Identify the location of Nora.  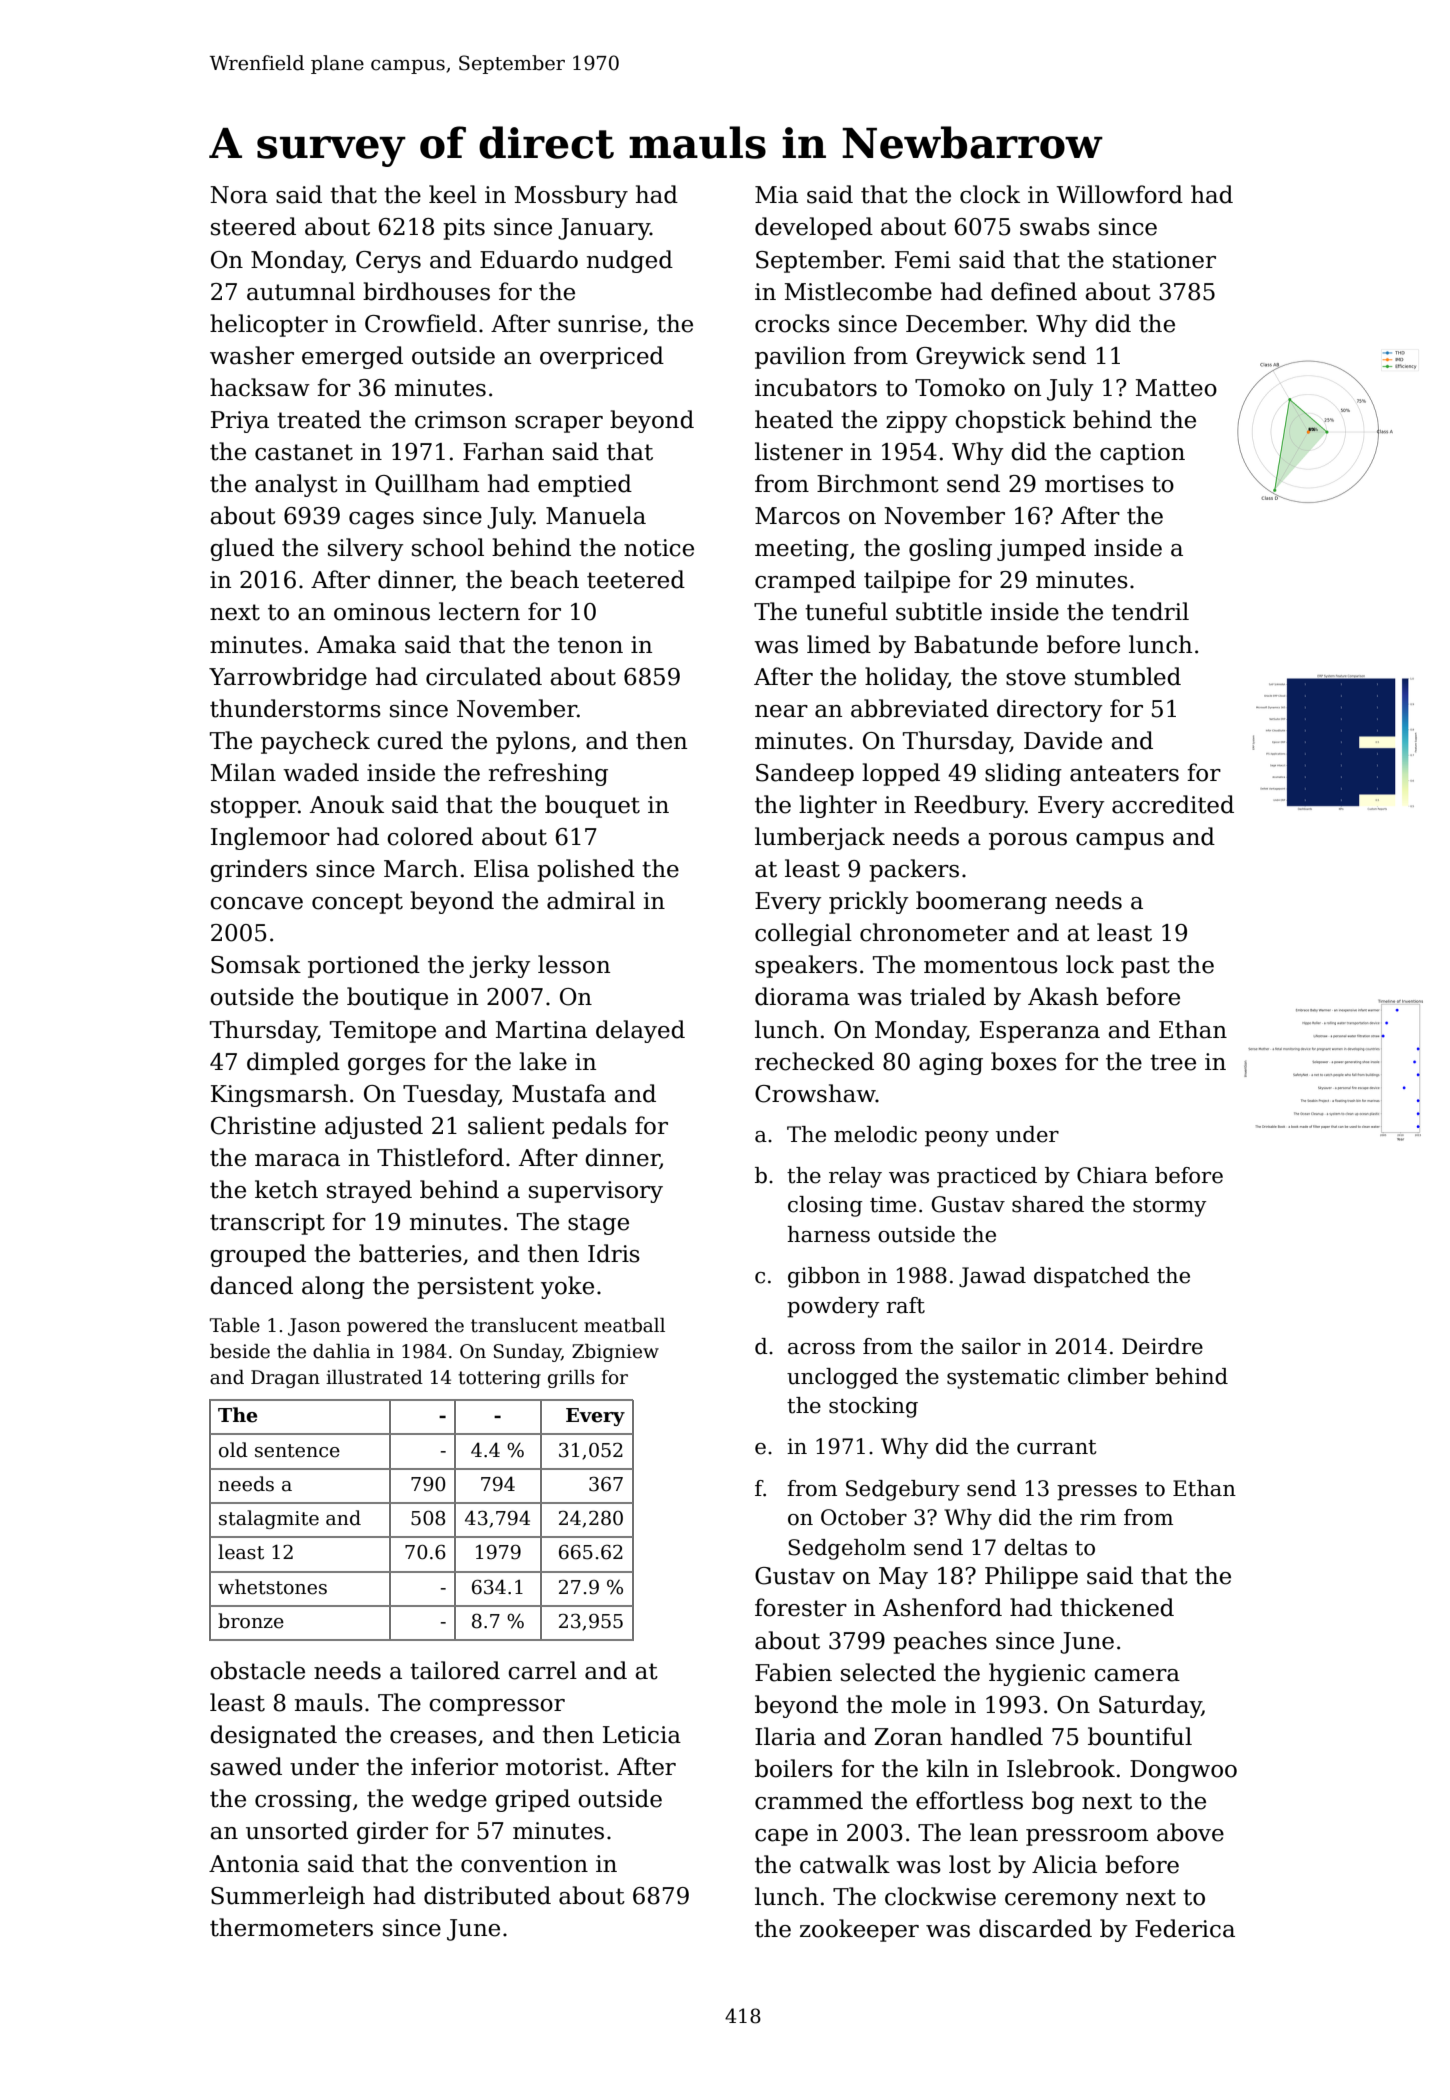
(239, 195).
